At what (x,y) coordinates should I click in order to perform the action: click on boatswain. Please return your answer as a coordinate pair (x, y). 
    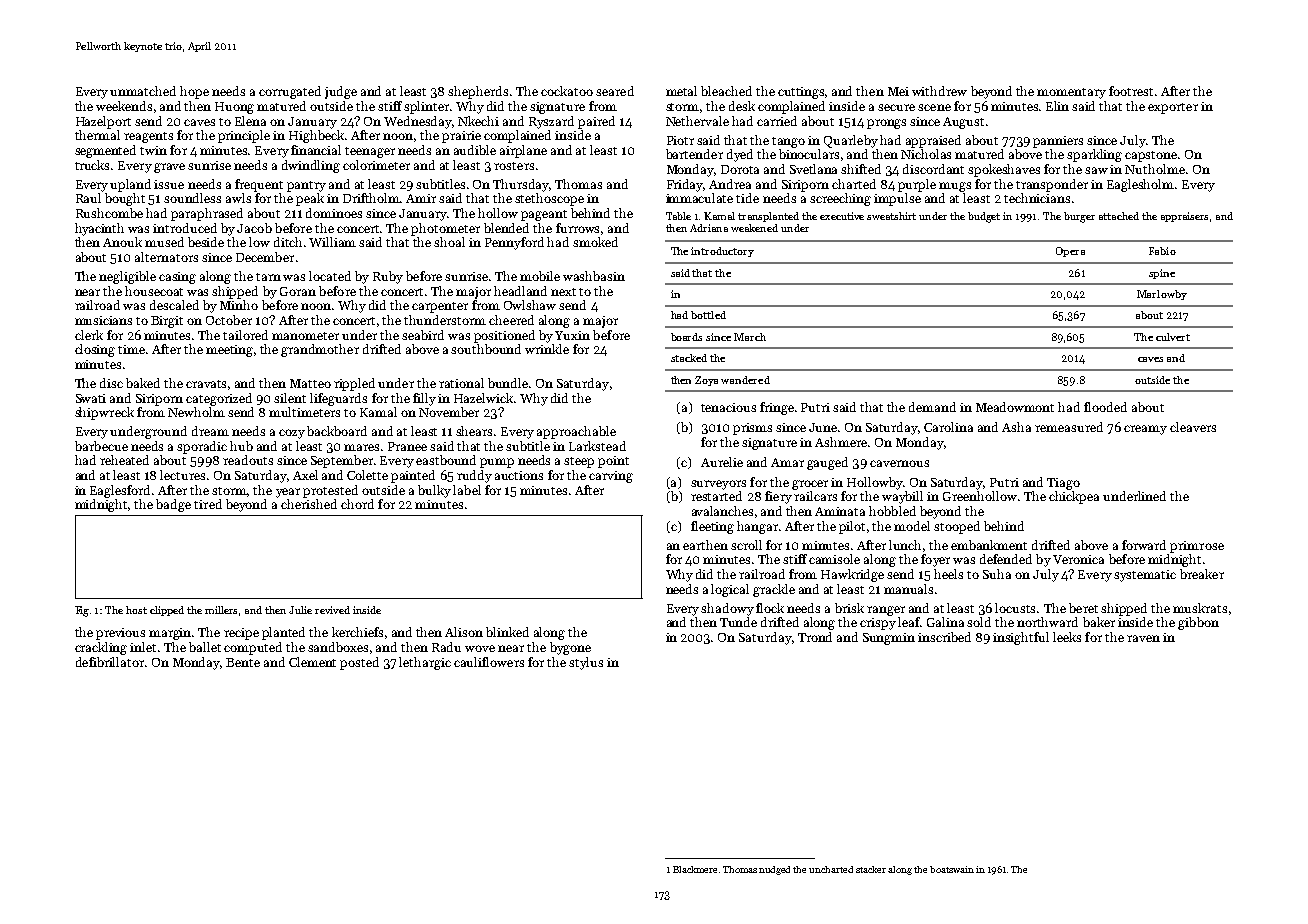
    Looking at the image, I should click on (952, 869).
